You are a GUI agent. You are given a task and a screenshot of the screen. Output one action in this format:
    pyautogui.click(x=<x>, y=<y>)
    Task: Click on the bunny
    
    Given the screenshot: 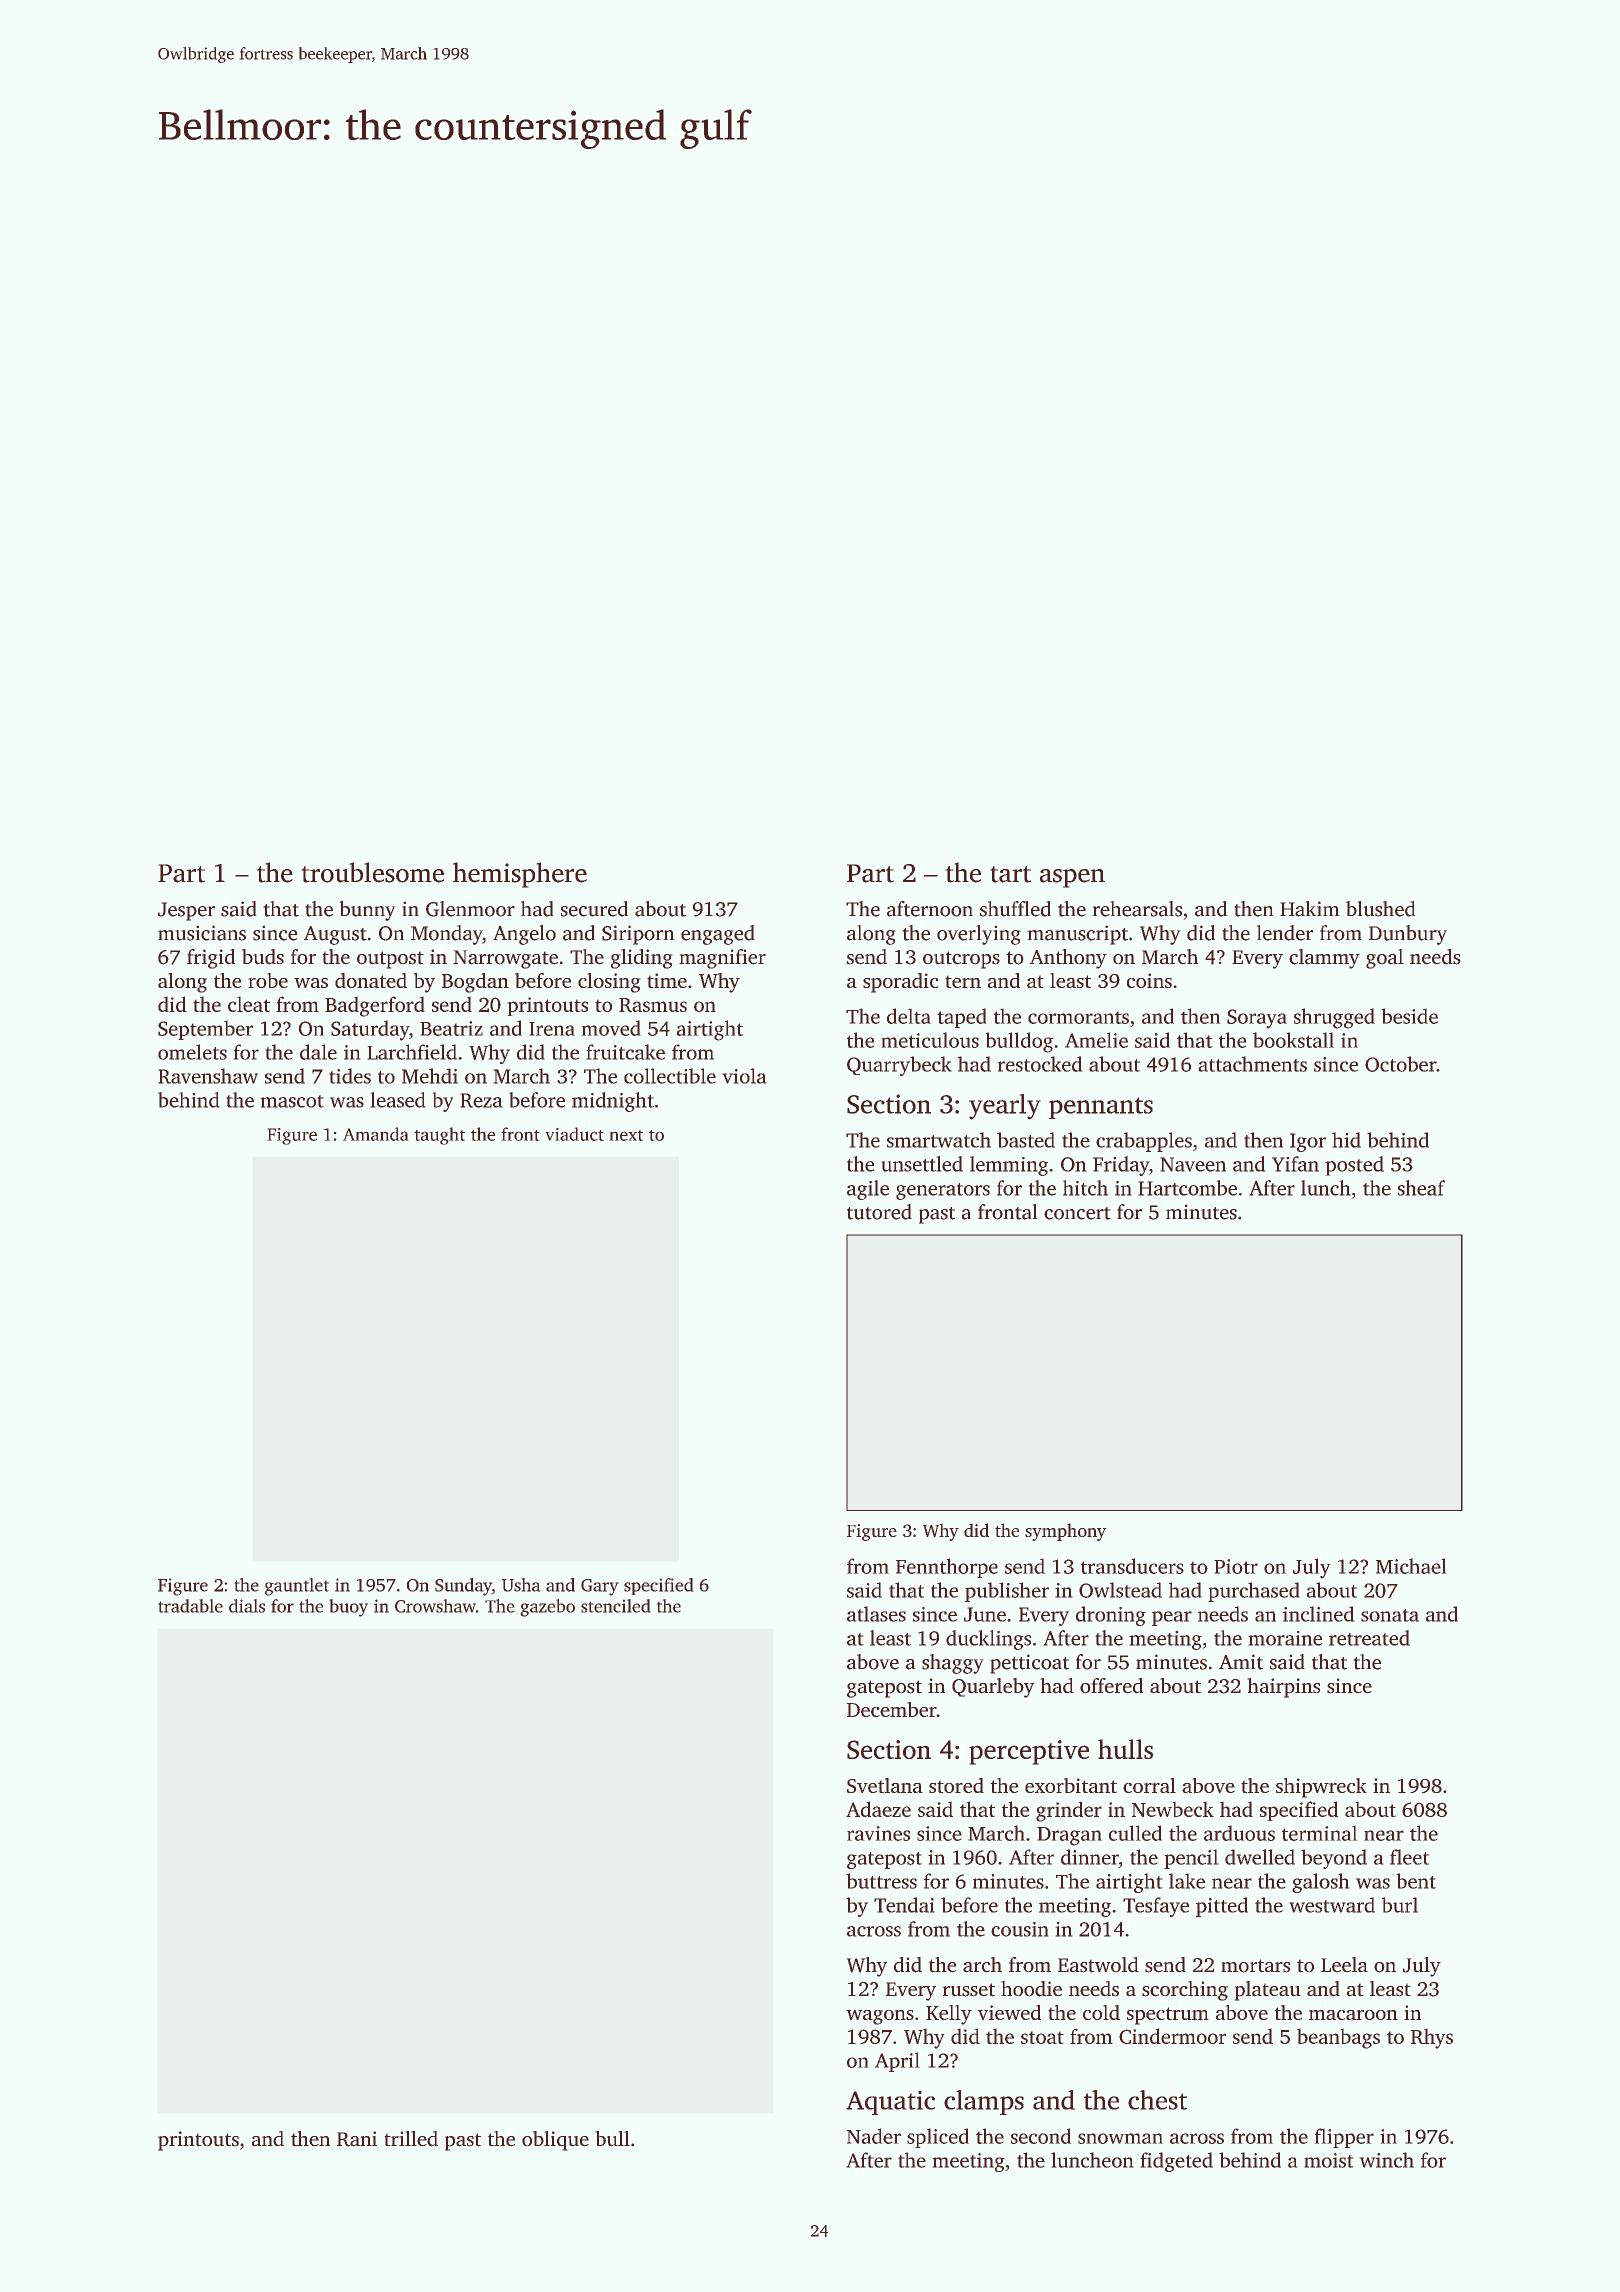 What is the action you would take?
    pyautogui.click(x=367, y=911)
